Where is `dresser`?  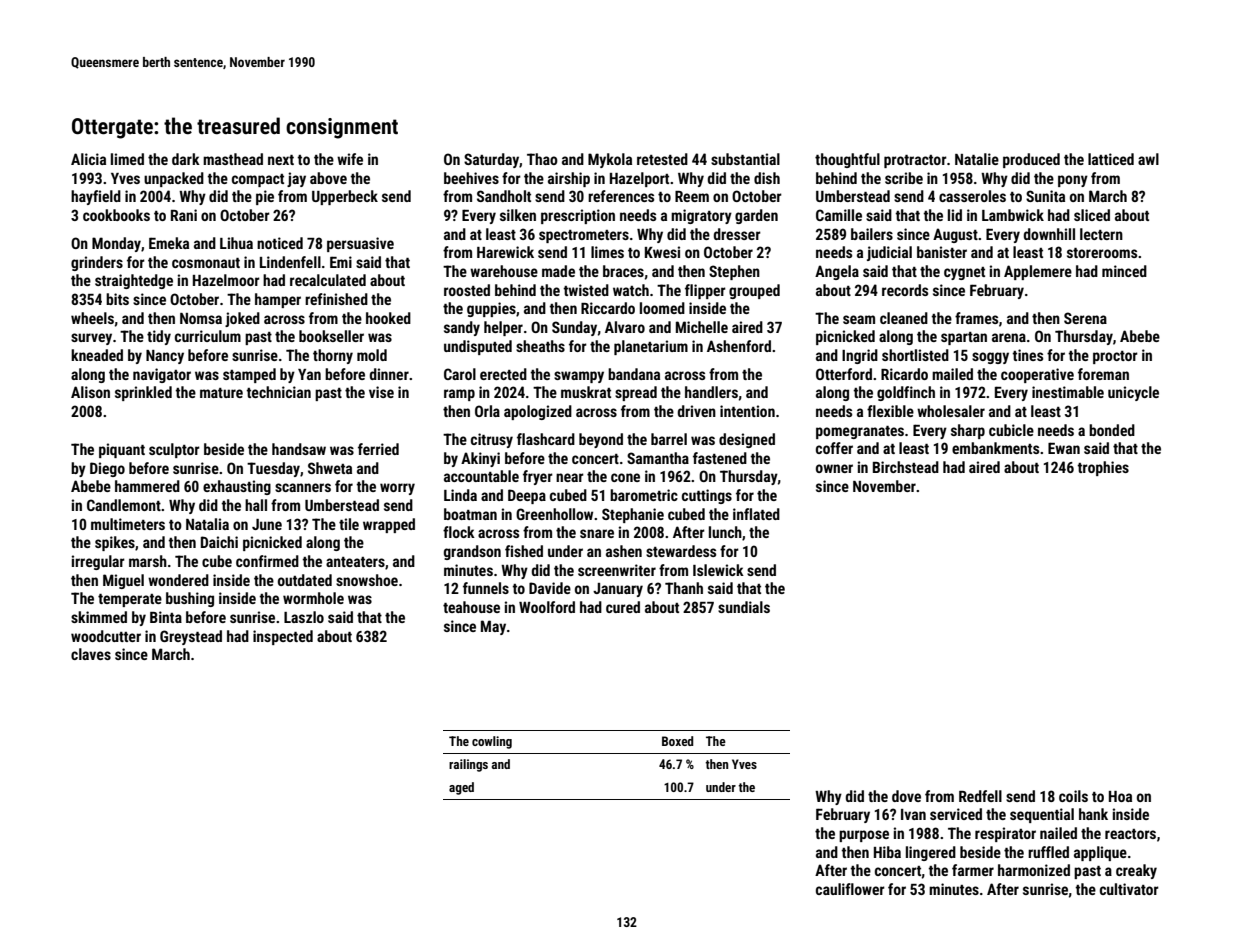
dresser is located at coordinates (737, 234).
